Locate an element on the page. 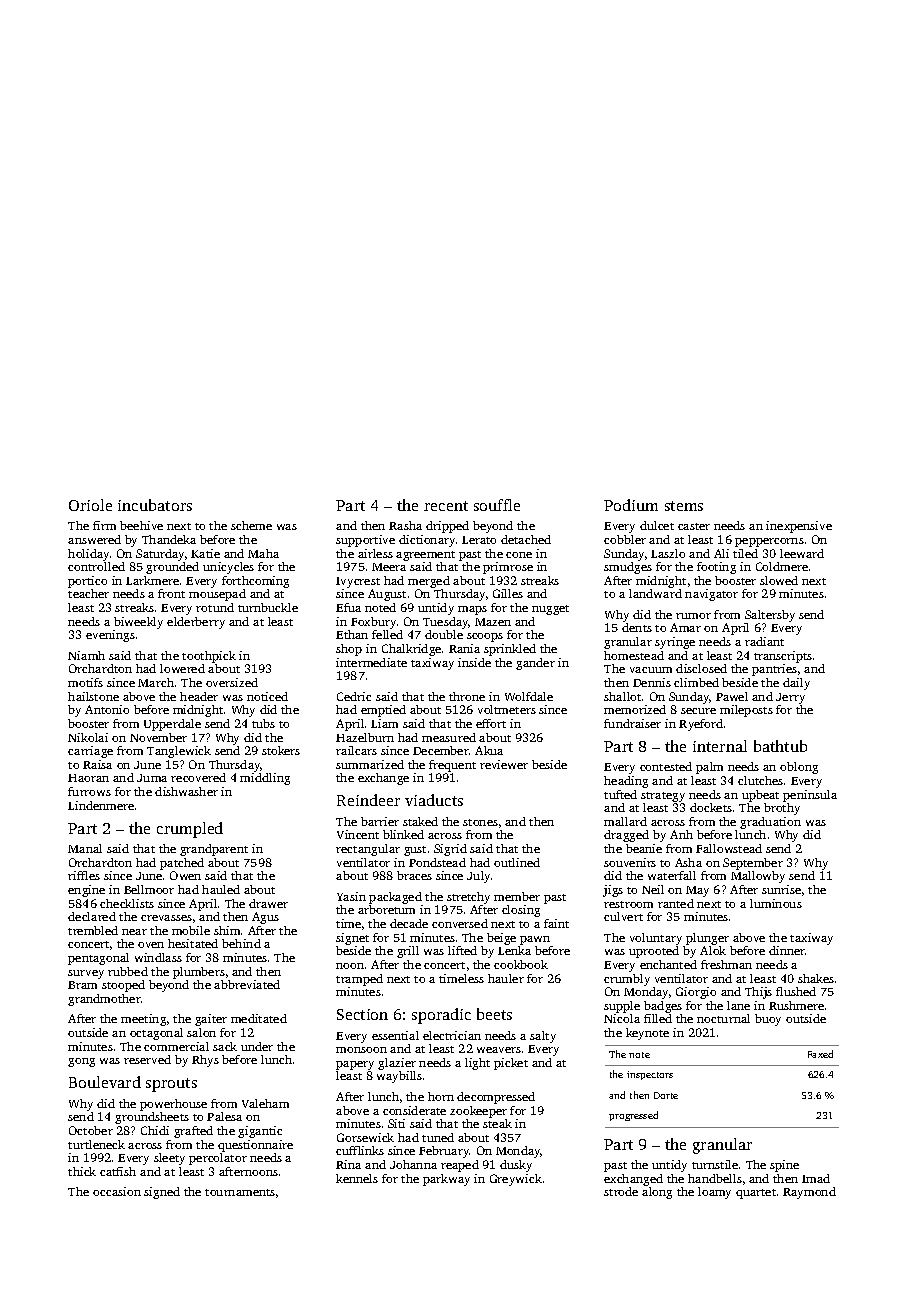 This document has width=908, height=1316. Thandeka is located at coordinates (169, 539).
